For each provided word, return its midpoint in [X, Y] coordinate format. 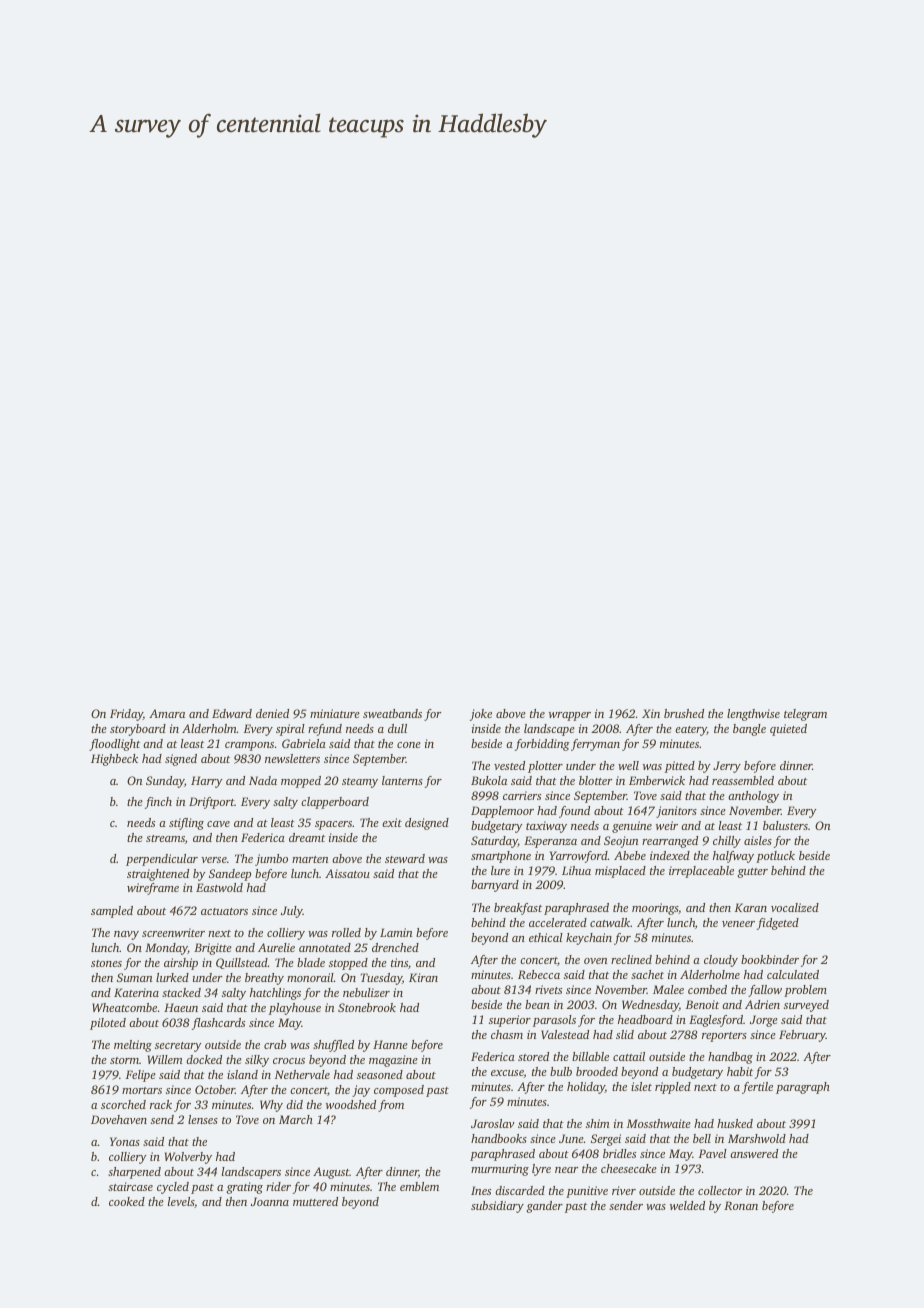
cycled [173, 1188]
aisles [758, 840]
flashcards [218, 1024]
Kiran [423, 977]
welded [687, 1205]
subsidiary [497, 1207]
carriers [522, 795]
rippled [673, 1088]
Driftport [211, 803]
